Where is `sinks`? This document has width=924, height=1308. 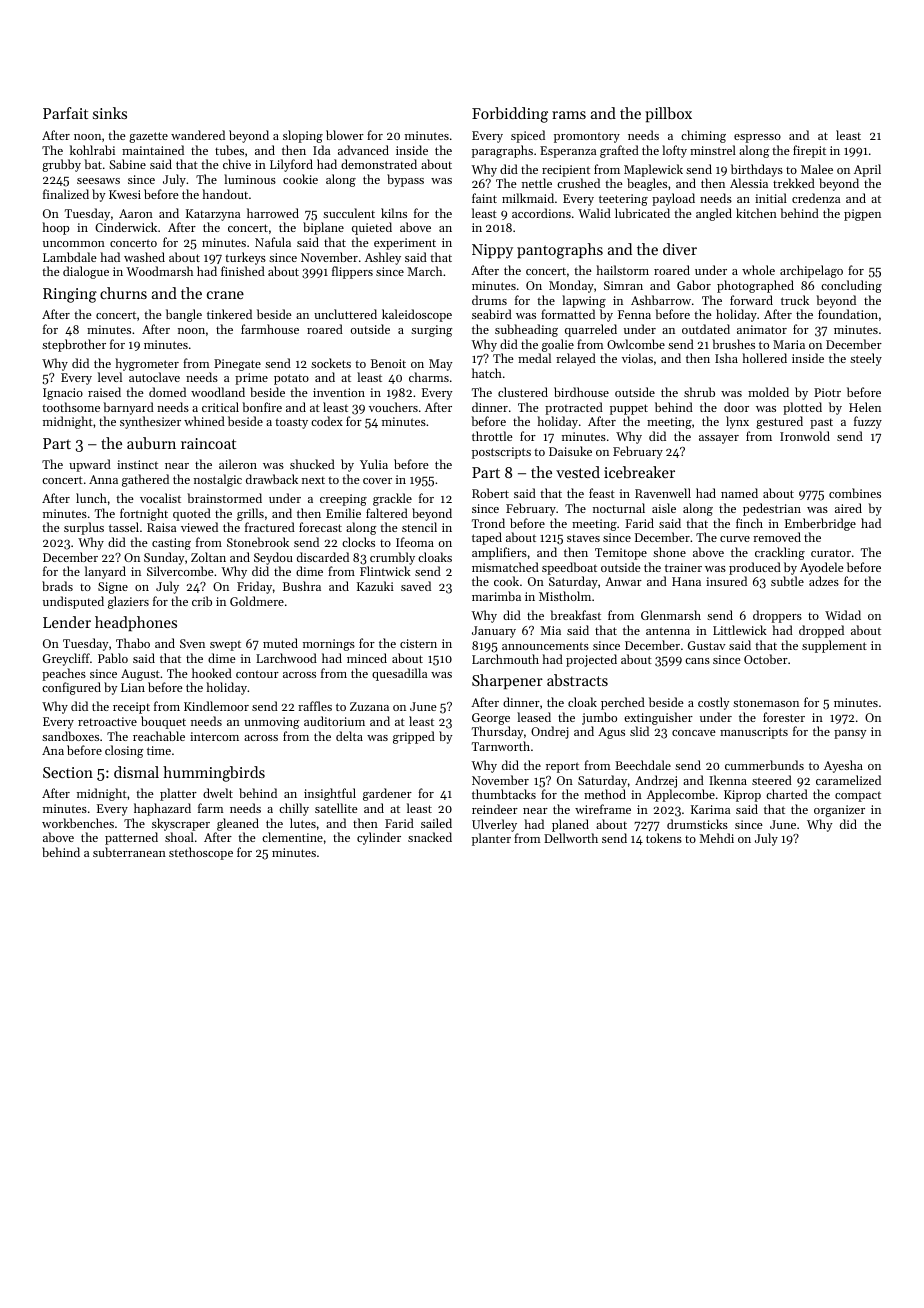 sinks is located at coordinates (110, 113).
